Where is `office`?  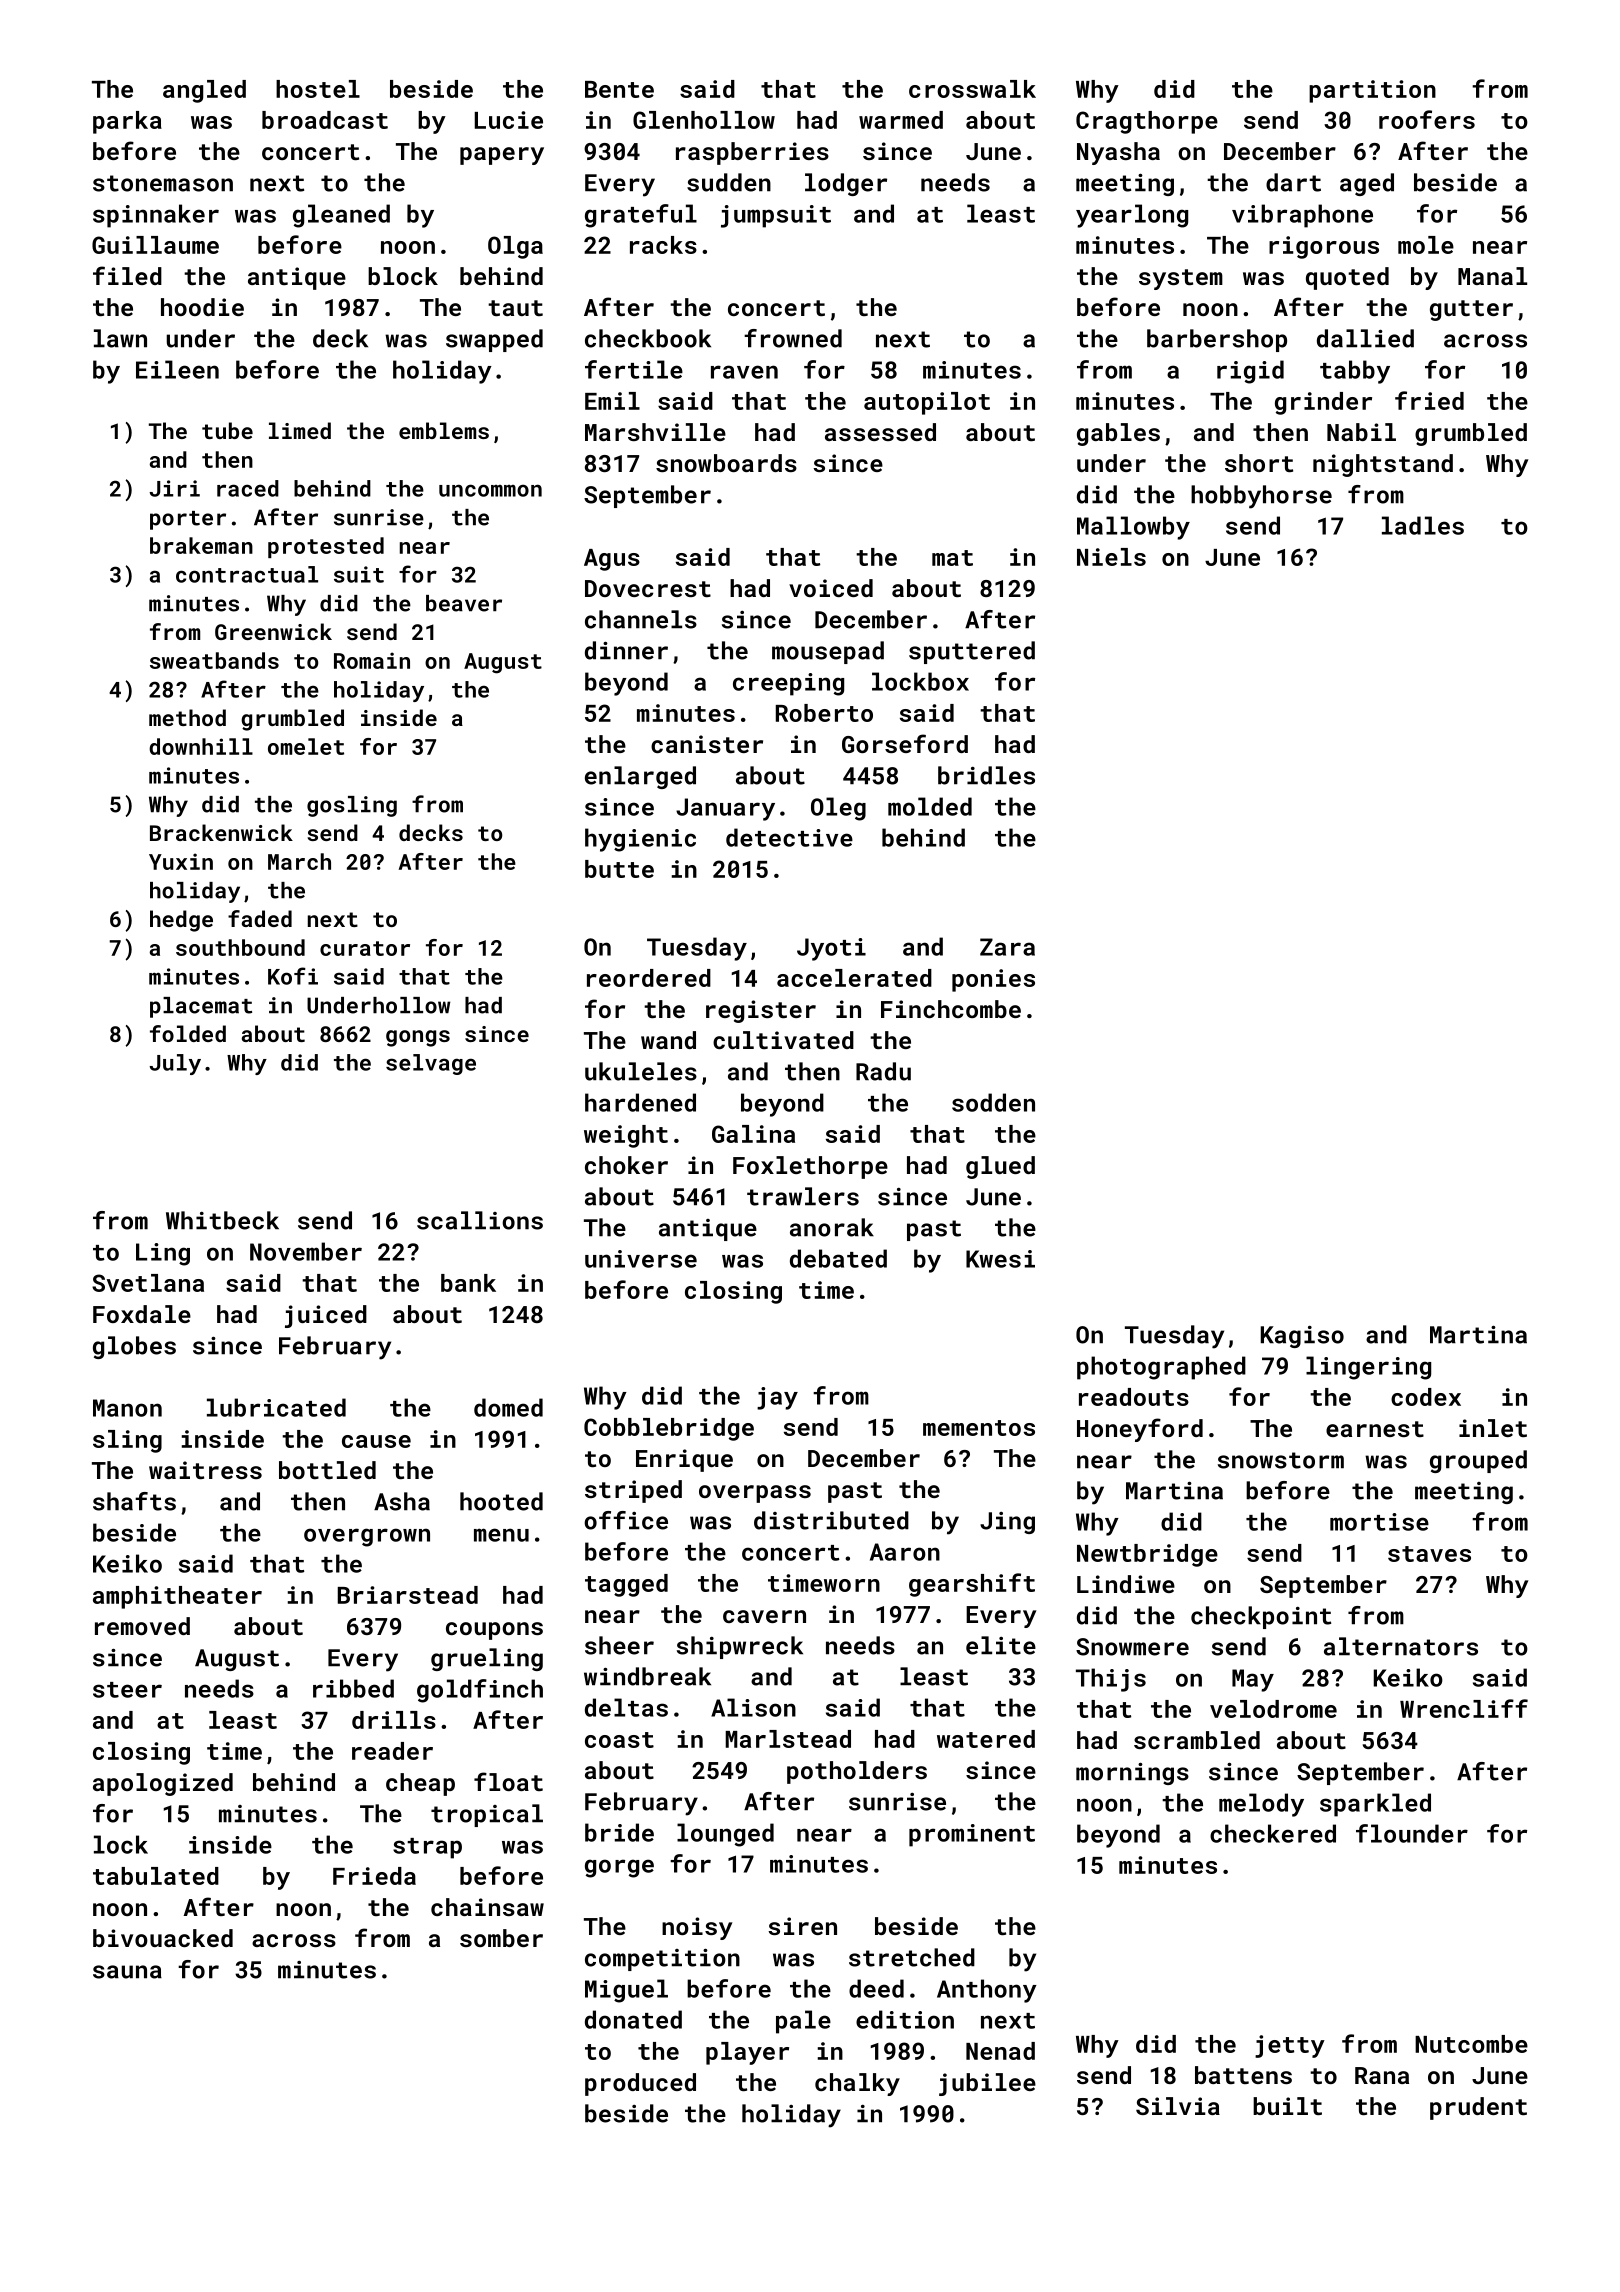 office is located at coordinates (626, 1520).
